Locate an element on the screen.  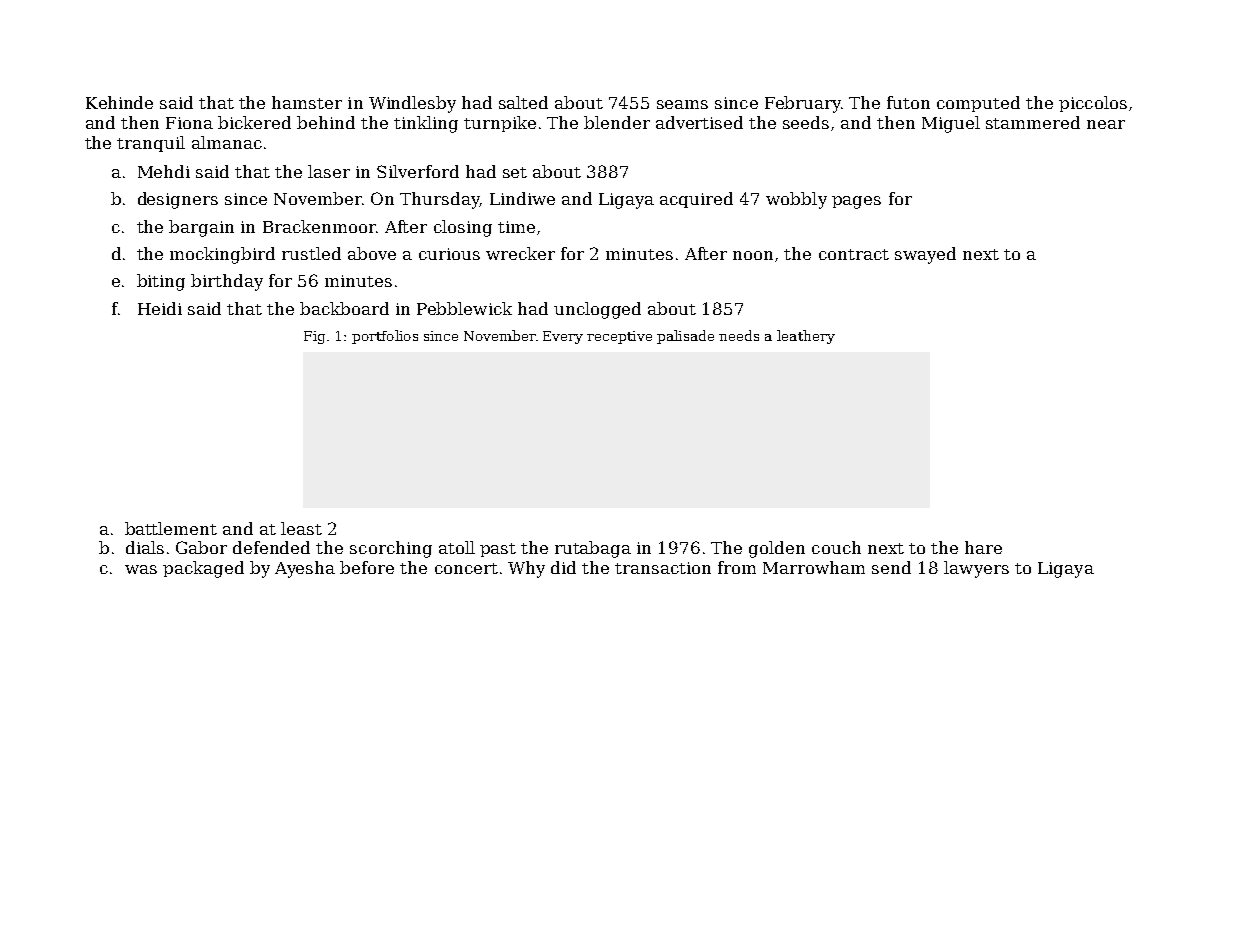
dials is located at coordinates (145, 547).
